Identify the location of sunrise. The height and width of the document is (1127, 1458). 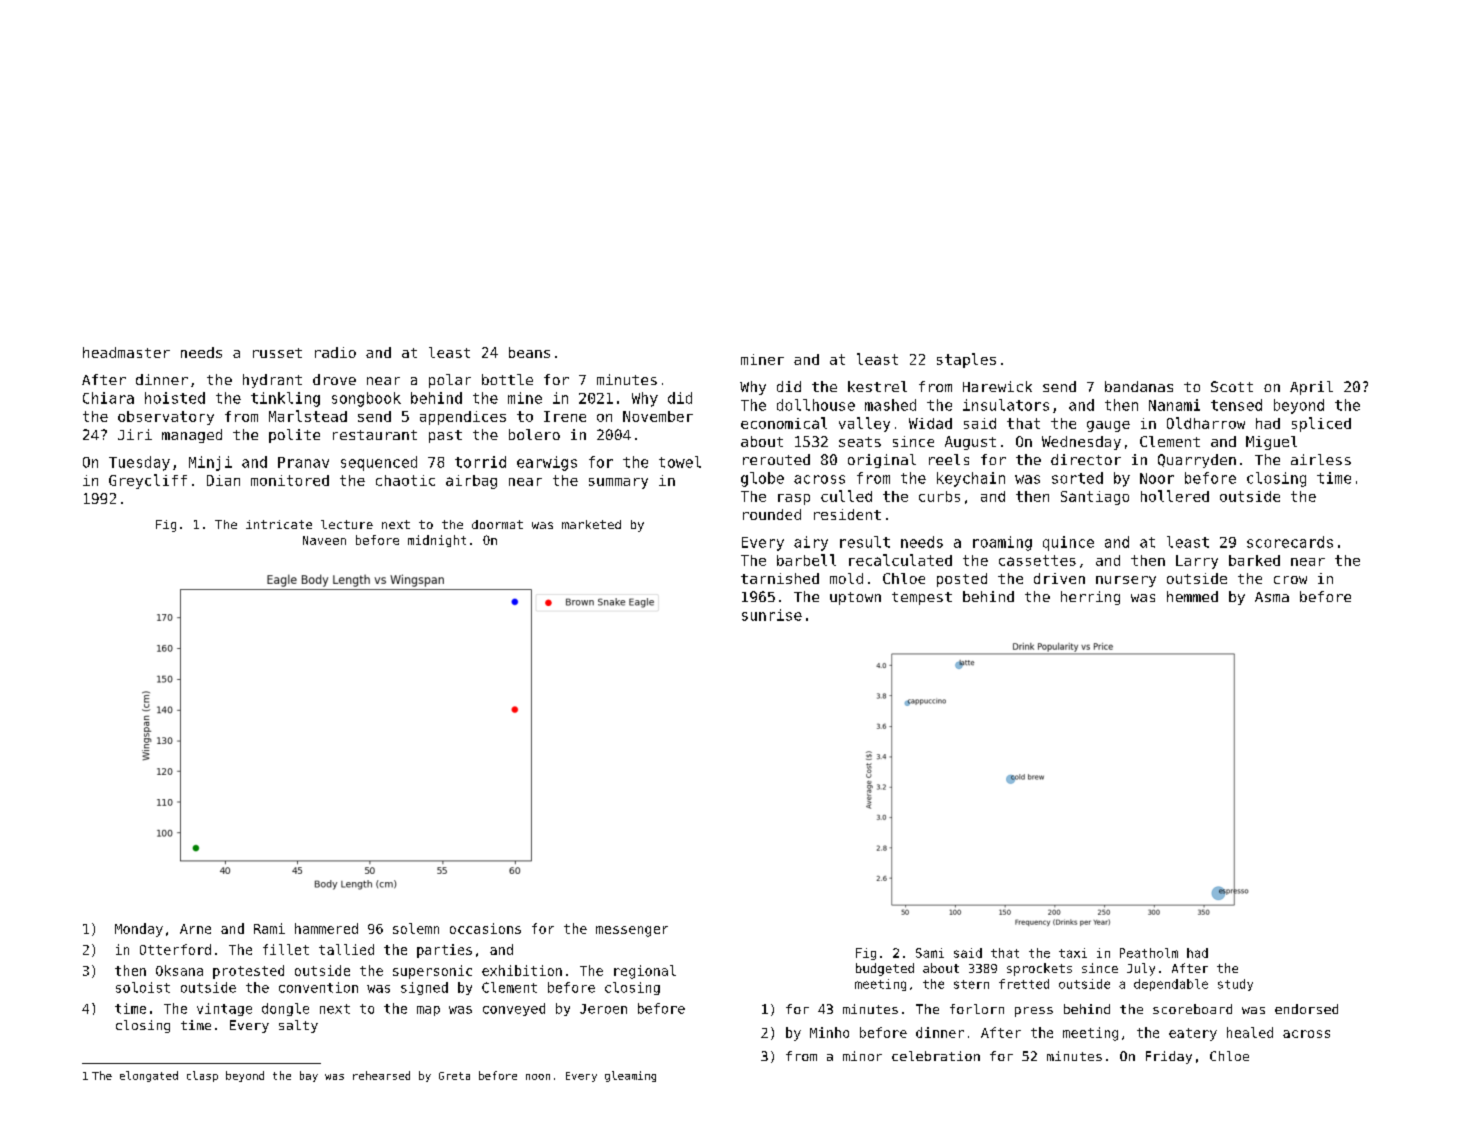
(772, 615).
